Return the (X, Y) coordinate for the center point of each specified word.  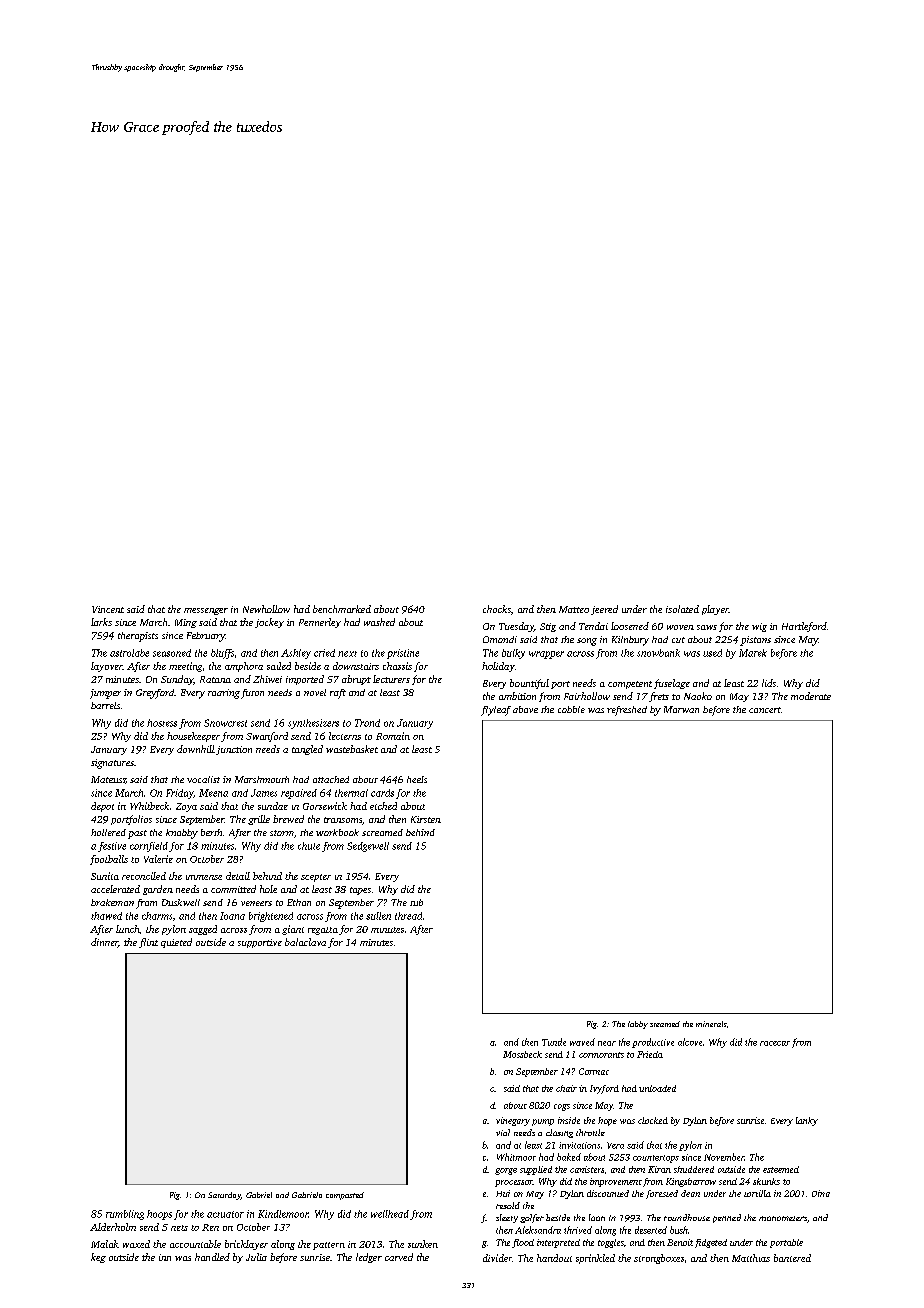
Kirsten (426, 819)
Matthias (751, 1258)
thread (408, 916)
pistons (755, 641)
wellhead (390, 1214)
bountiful (529, 684)
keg (98, 1258)
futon (252, 694)
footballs (109, 860)
